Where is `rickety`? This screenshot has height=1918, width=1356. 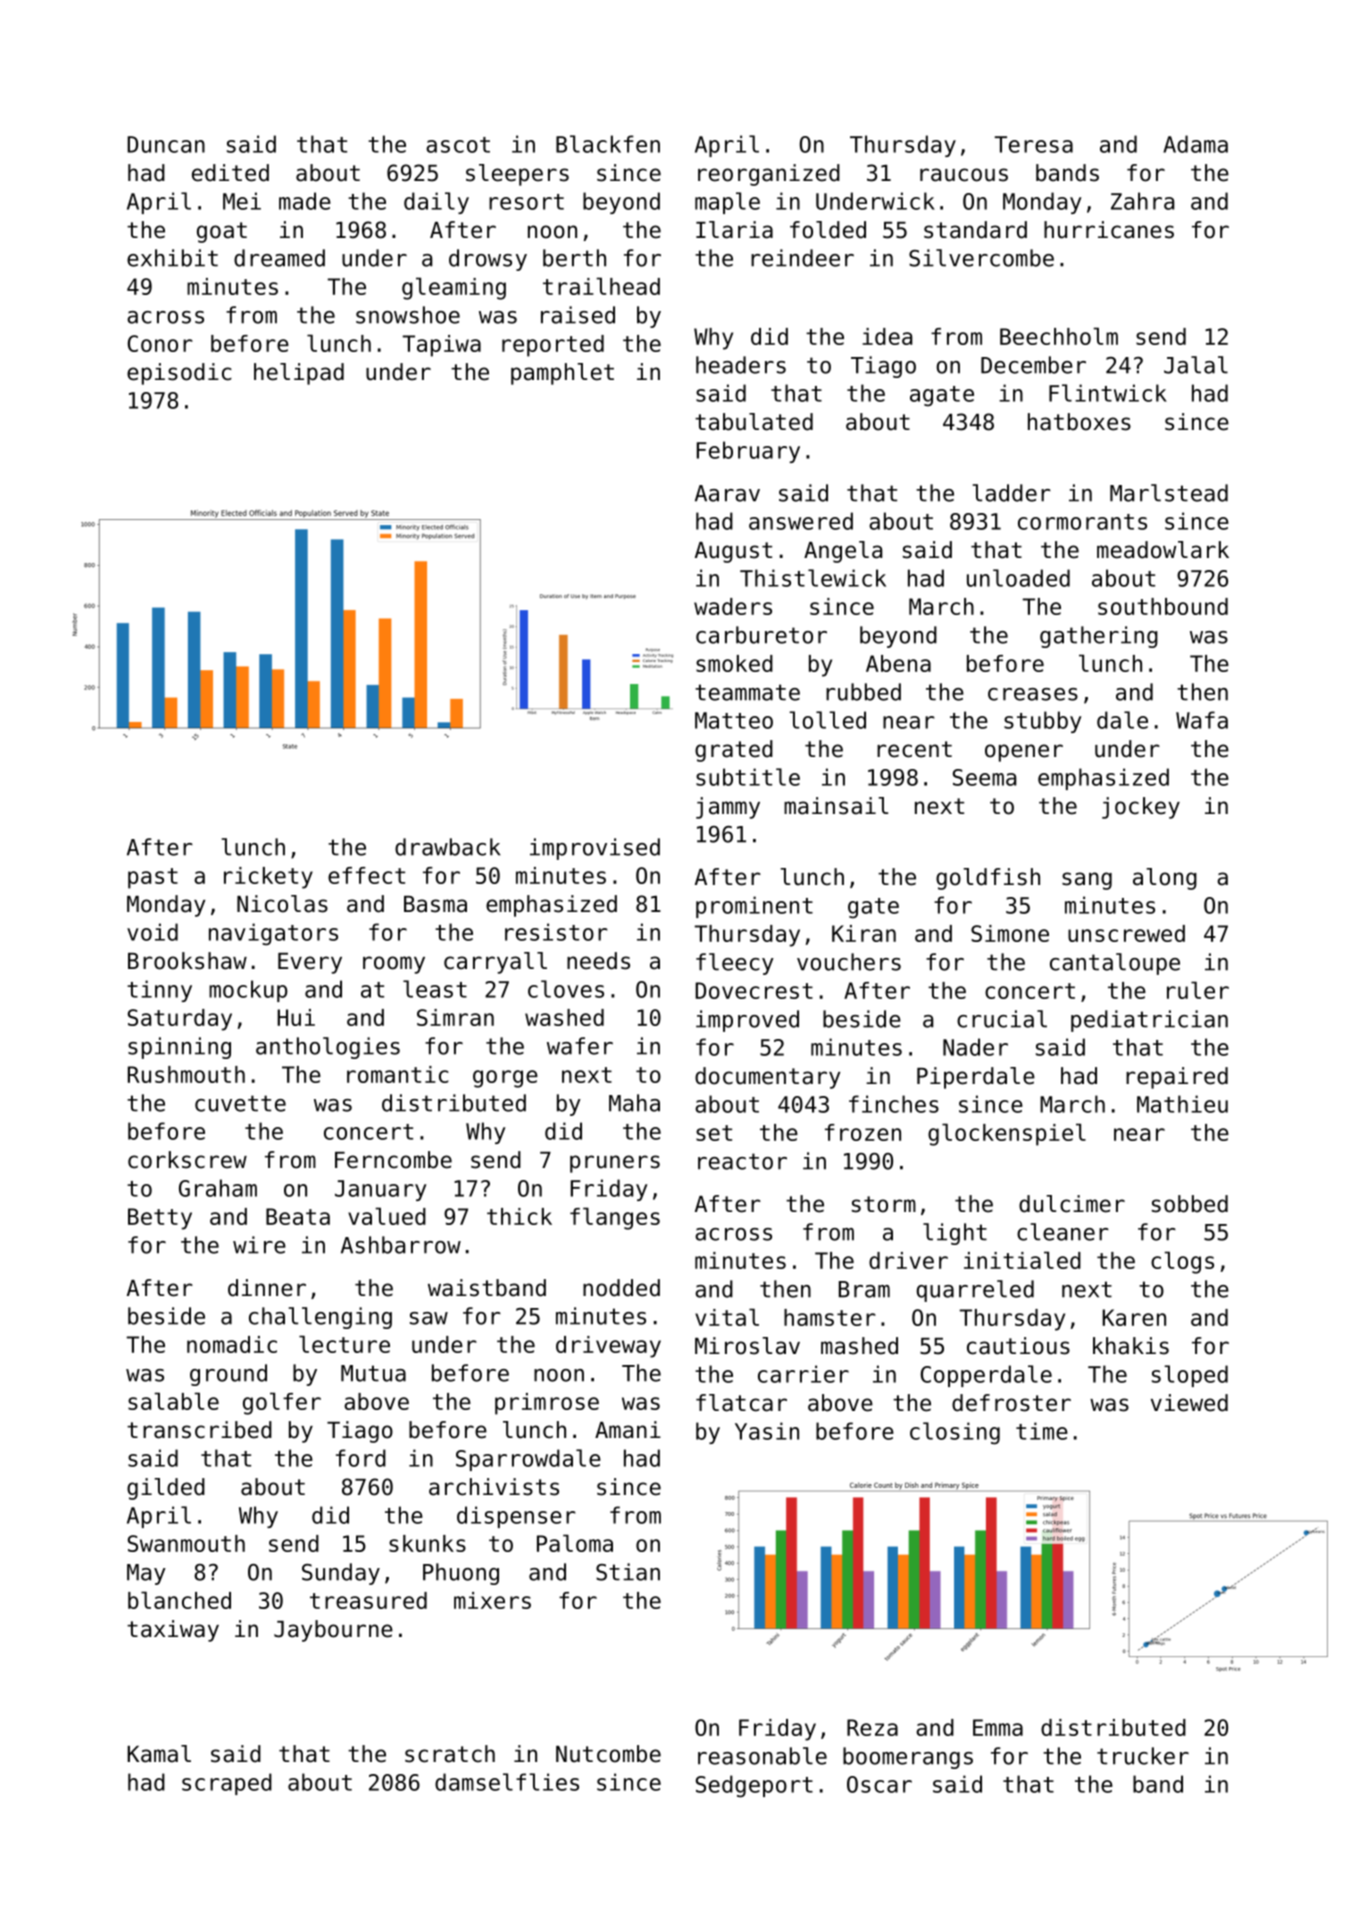 rickety is located at coordinates (268, 878).
